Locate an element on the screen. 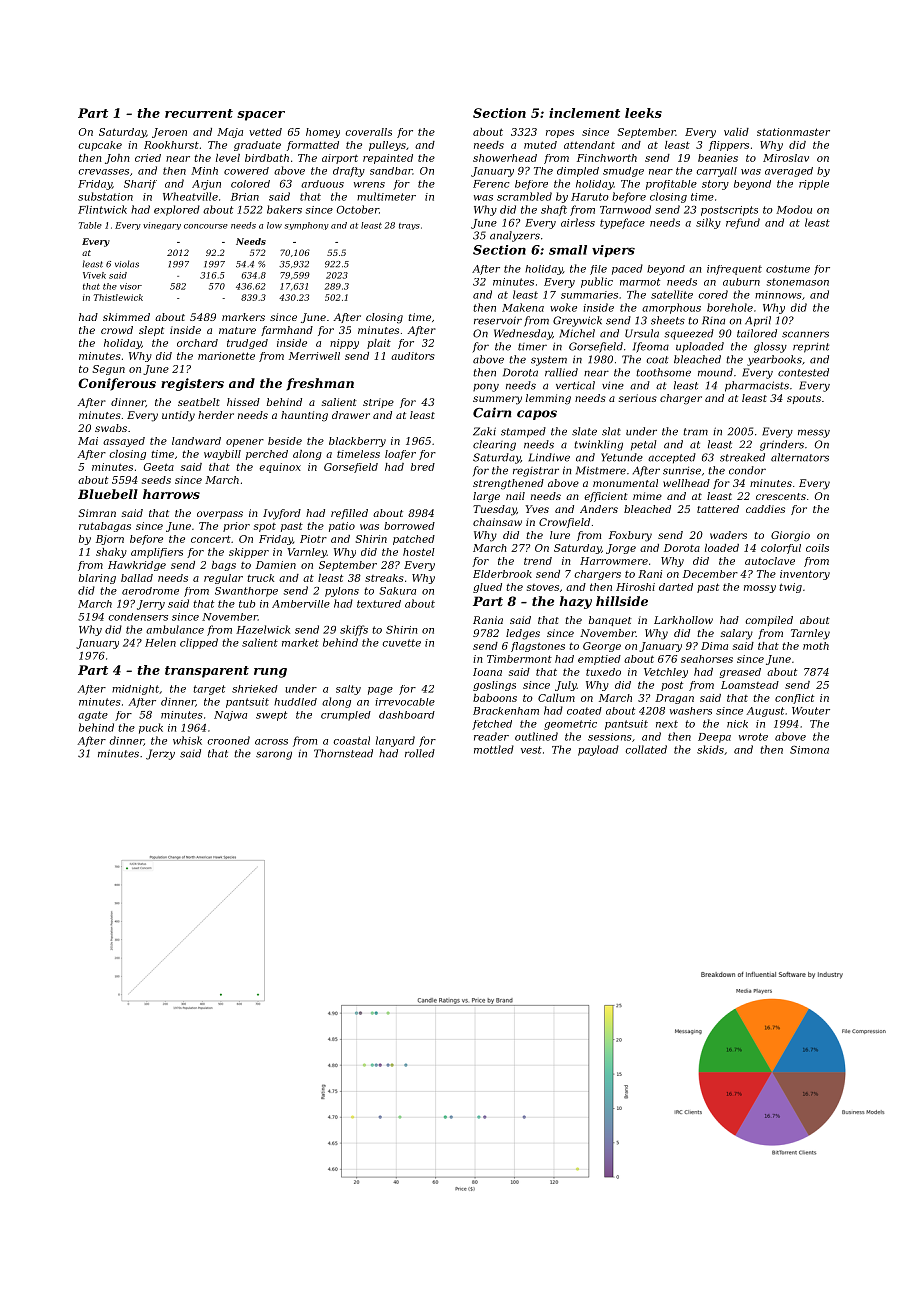 The height and width of the screenshot is (1316, 908). rolled is located at coordinates (420, 753).
